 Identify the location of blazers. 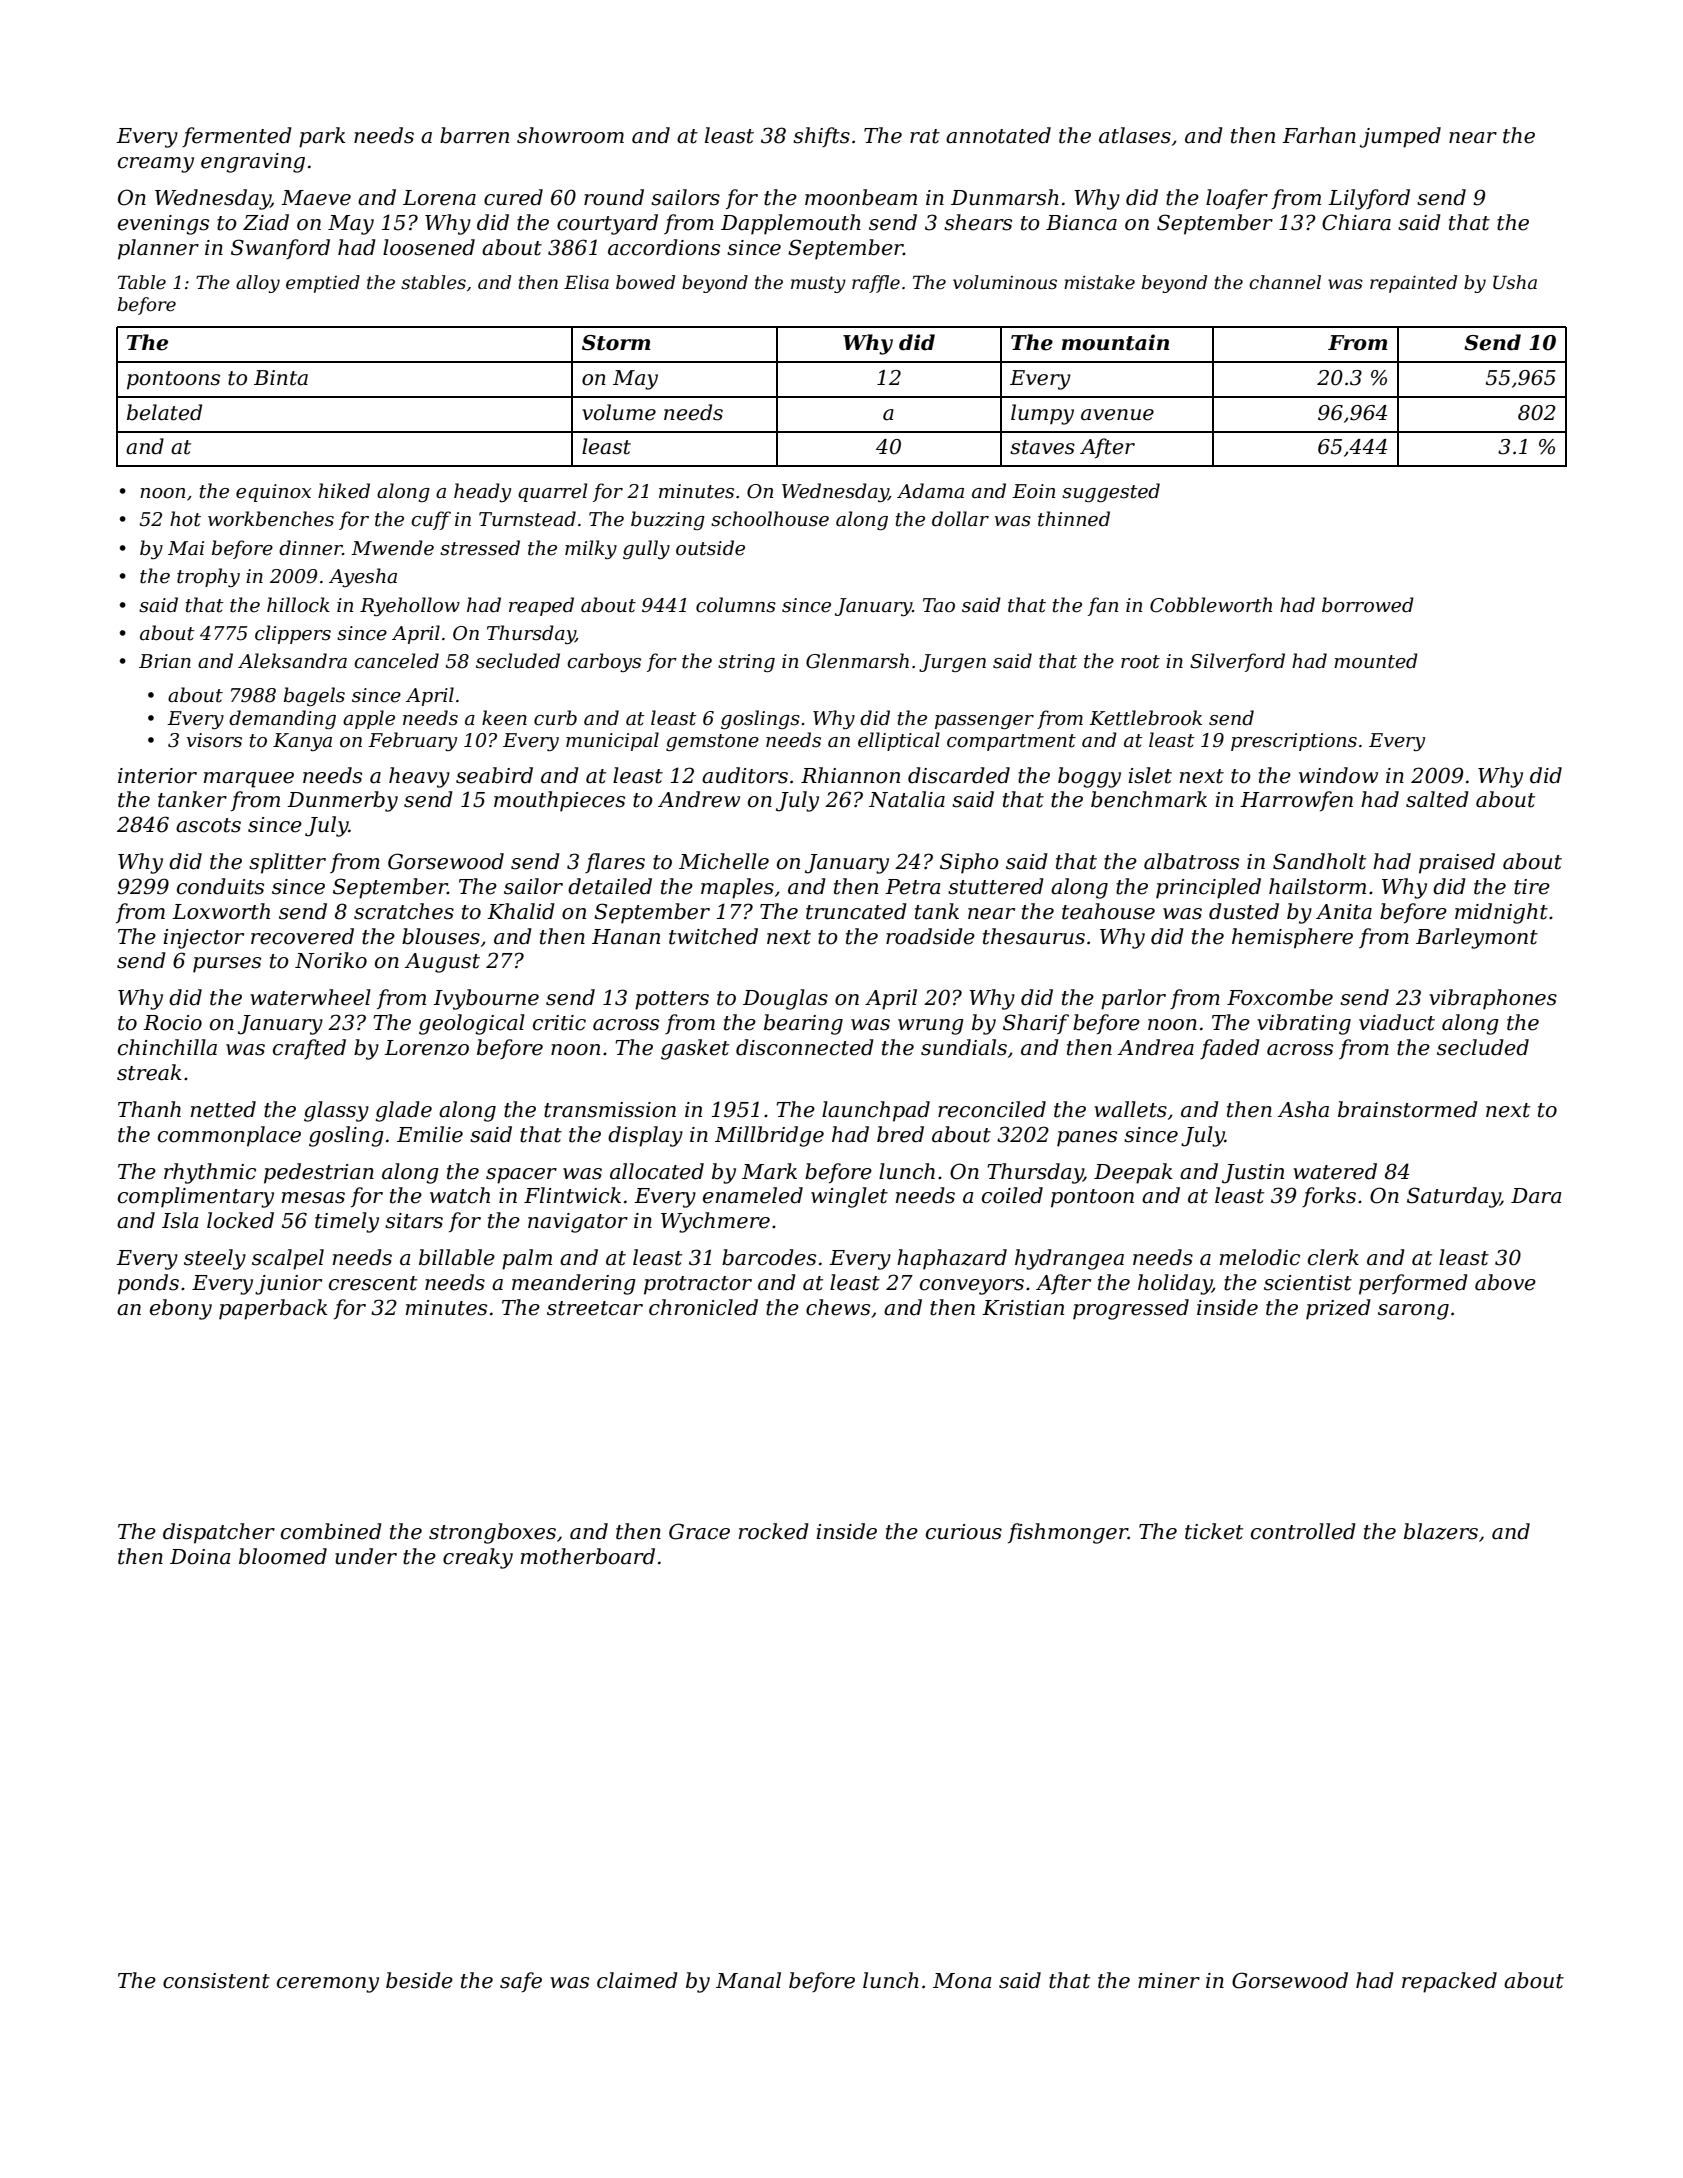
(1441, 1531).
